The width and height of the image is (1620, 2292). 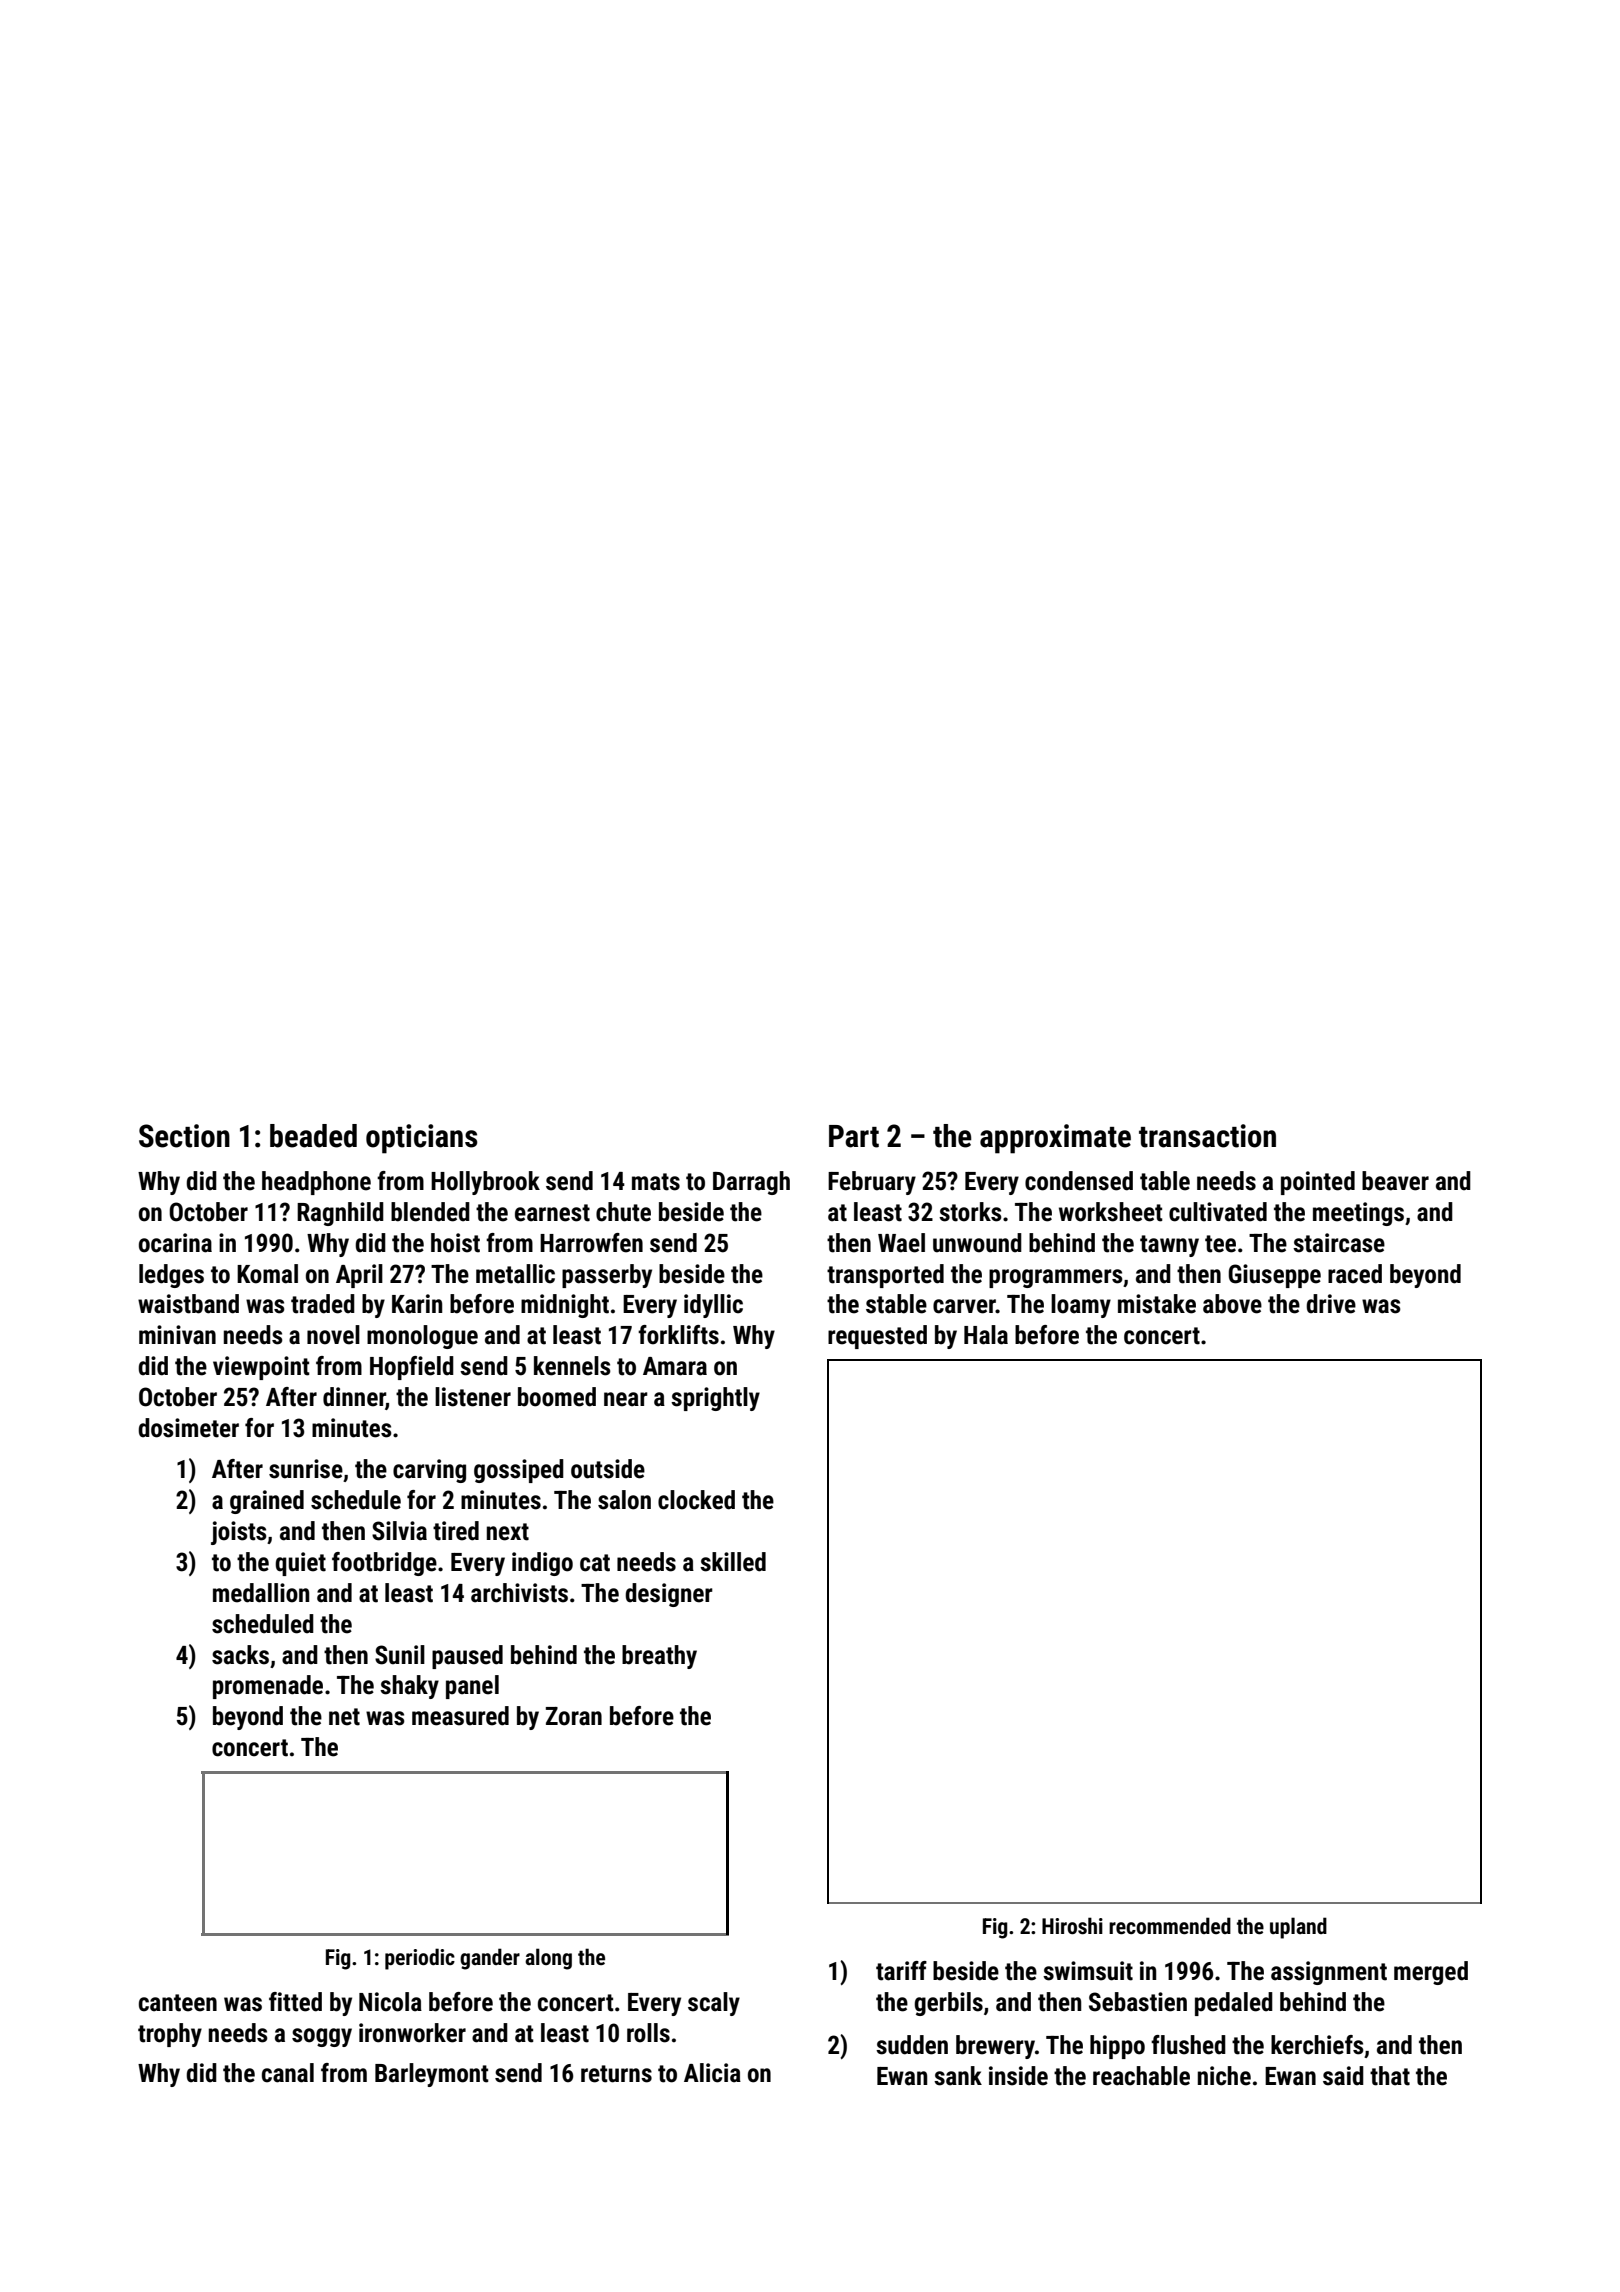 I want to click on drive, so click(x=1331, y=1304).
